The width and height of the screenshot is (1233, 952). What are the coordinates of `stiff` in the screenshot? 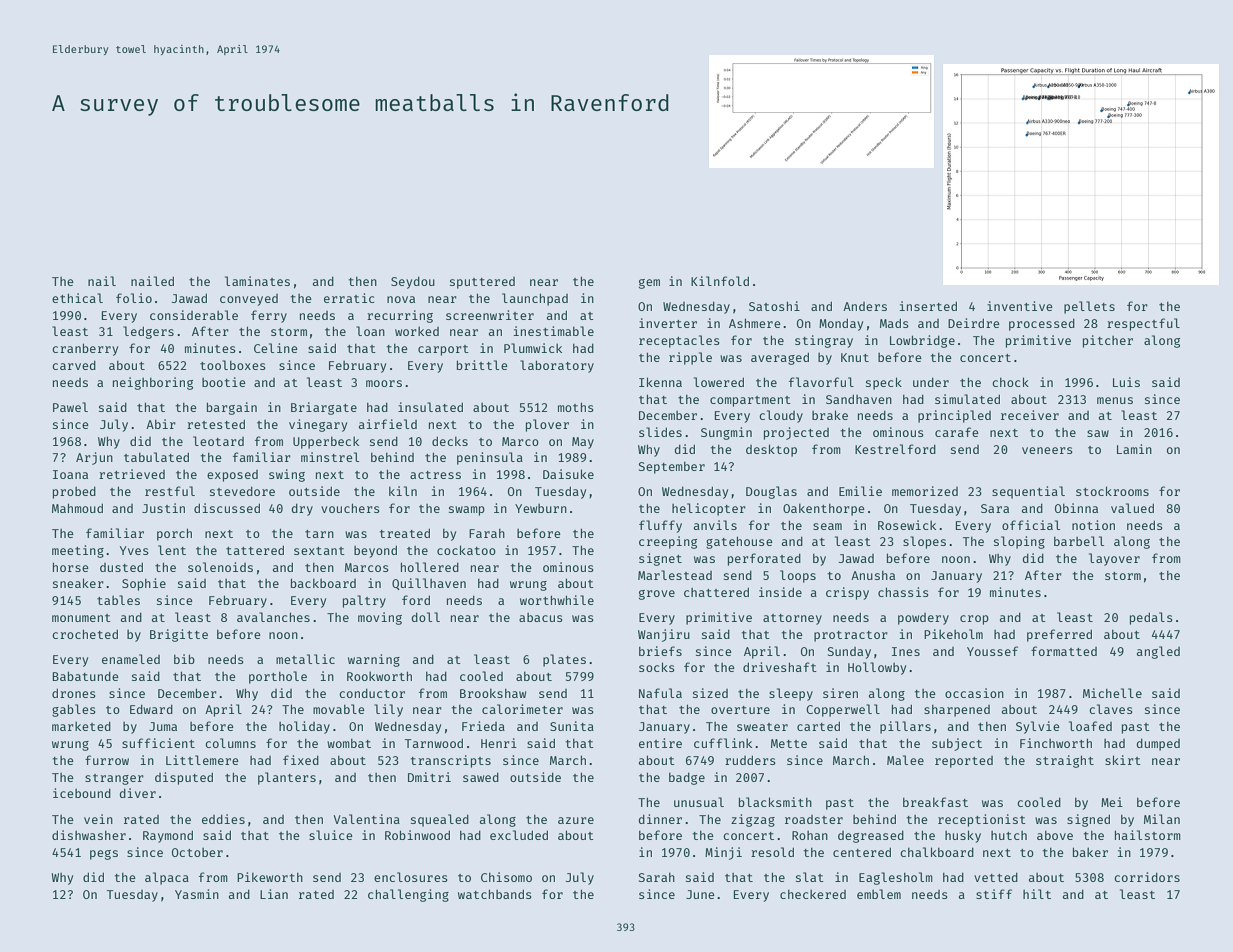 It's located at (994, 894).
